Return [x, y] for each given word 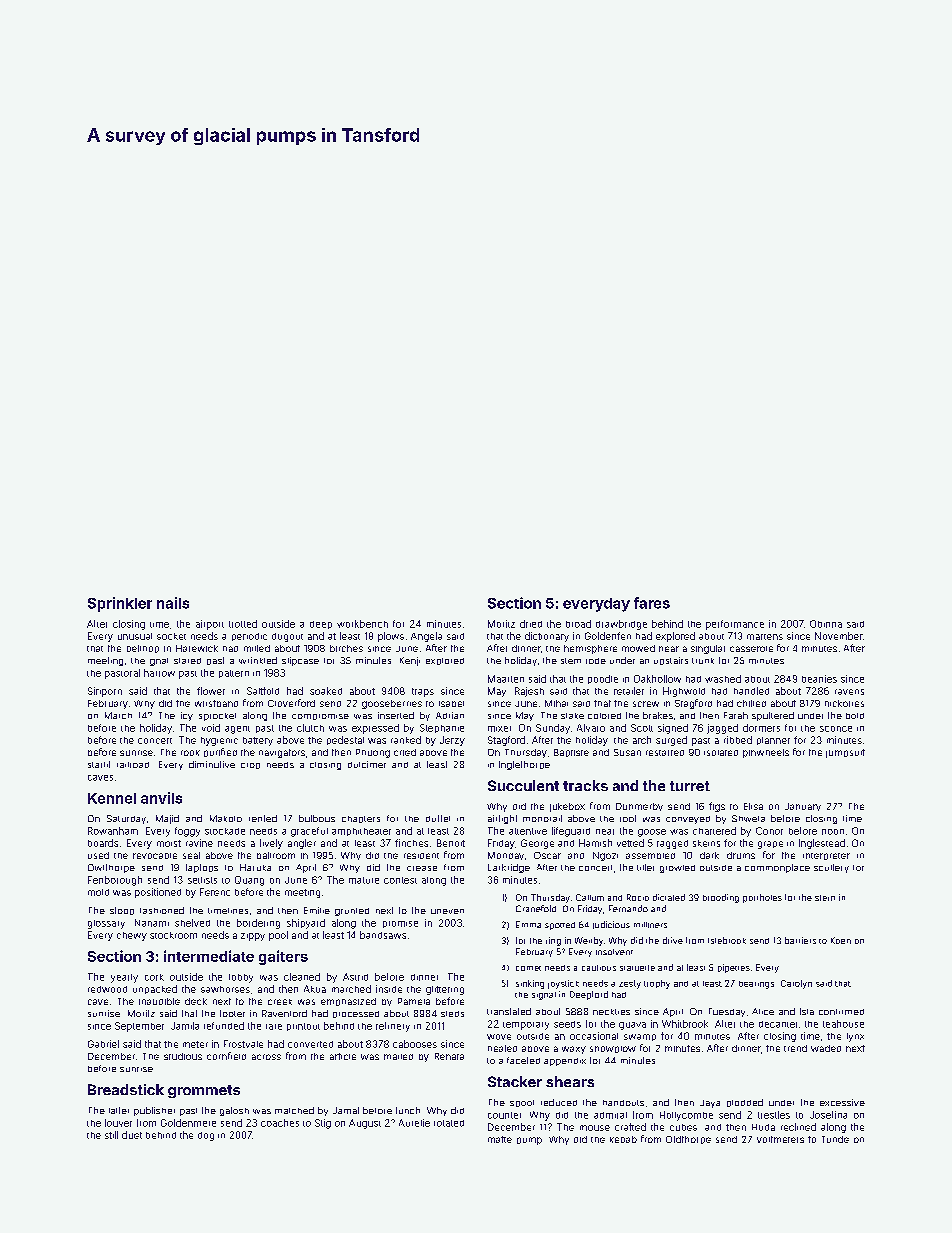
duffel [438, 818]
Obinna [826, 624]
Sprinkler [120, 604]
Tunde [835, 1139]
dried [531, 624]
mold [98, 892]
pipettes [734, 968]
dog [206, 1136]
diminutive [212, 764]
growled [677, 869]
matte [500, 1139]
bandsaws [383, 935]
